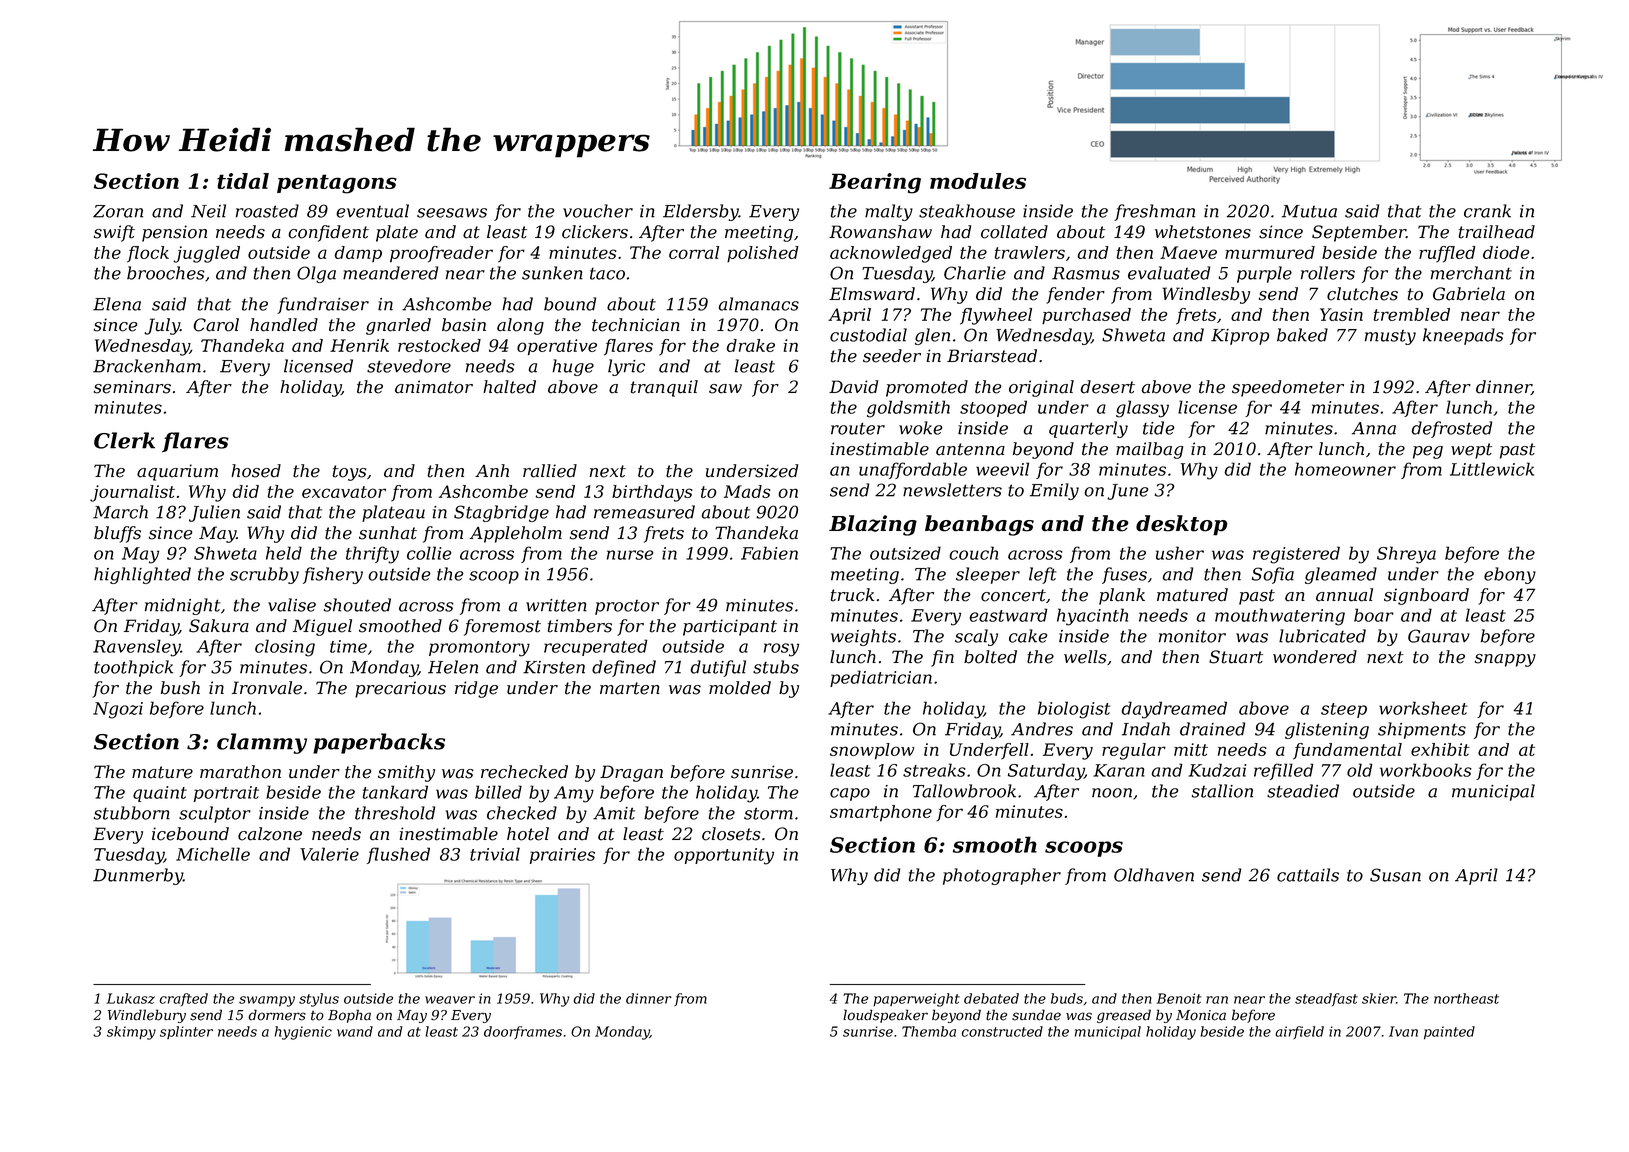  I want to click on Dragan, so click(631, 773).
